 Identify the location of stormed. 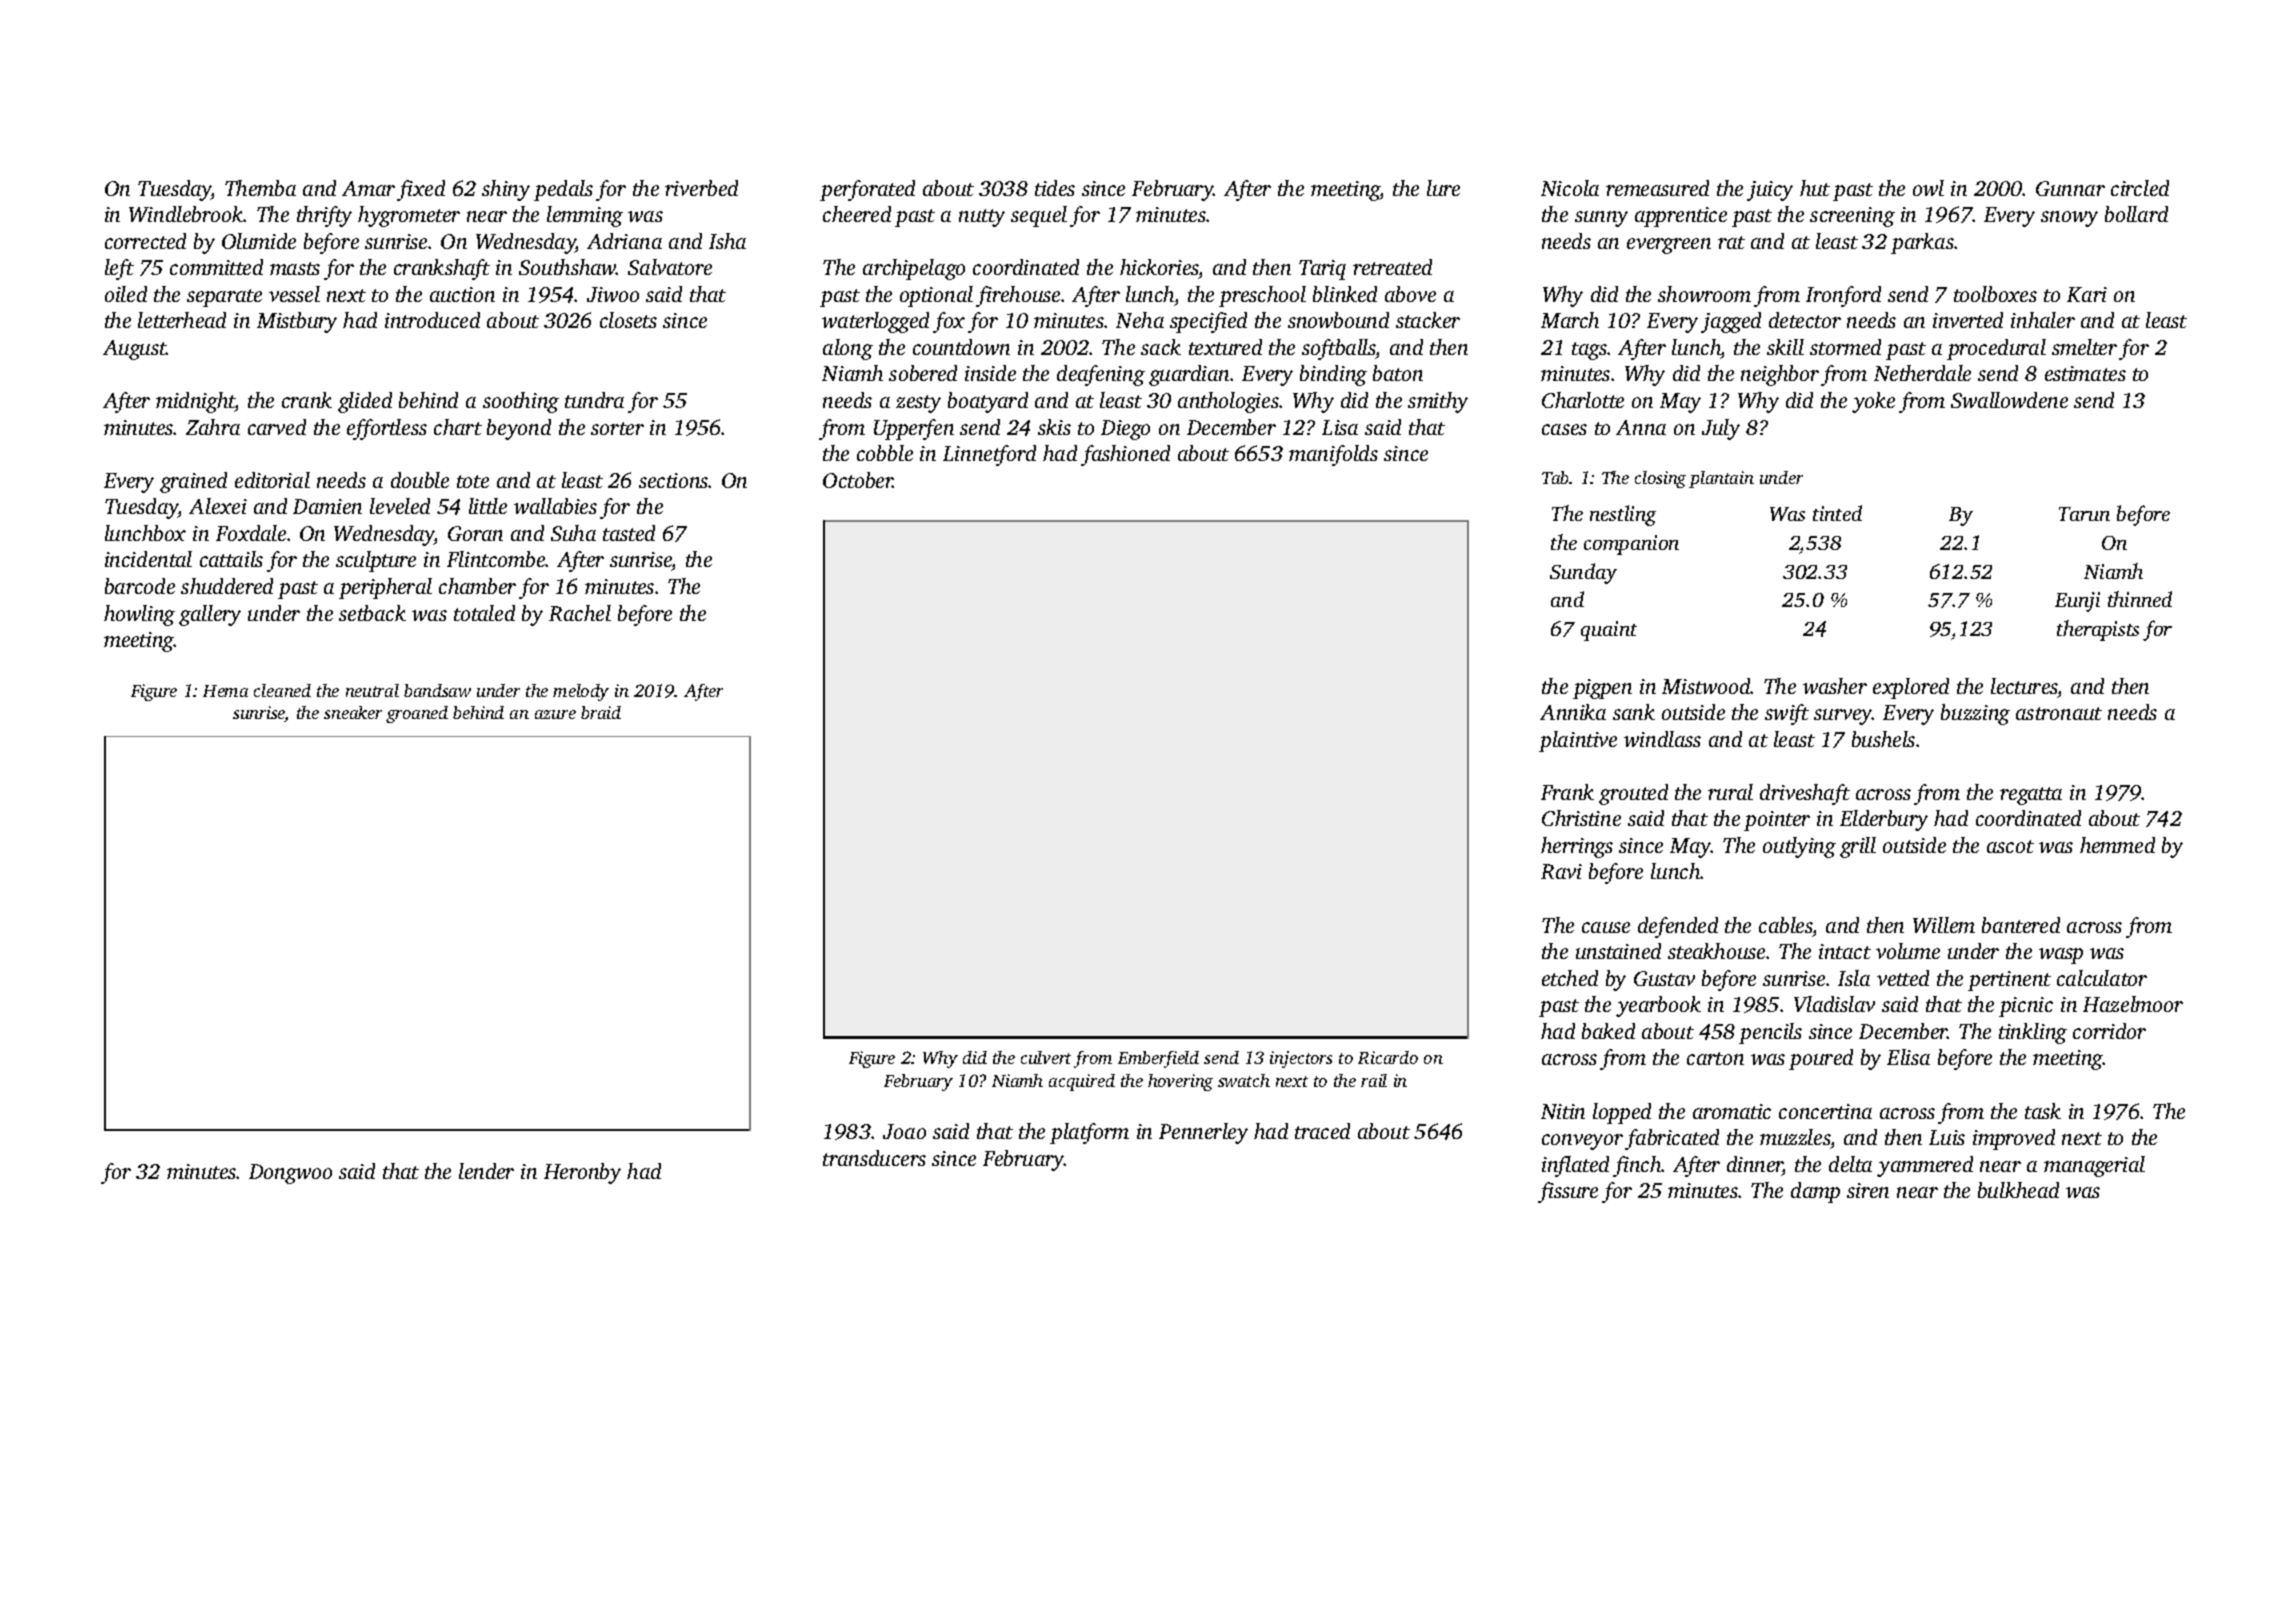
(1845, 347).
